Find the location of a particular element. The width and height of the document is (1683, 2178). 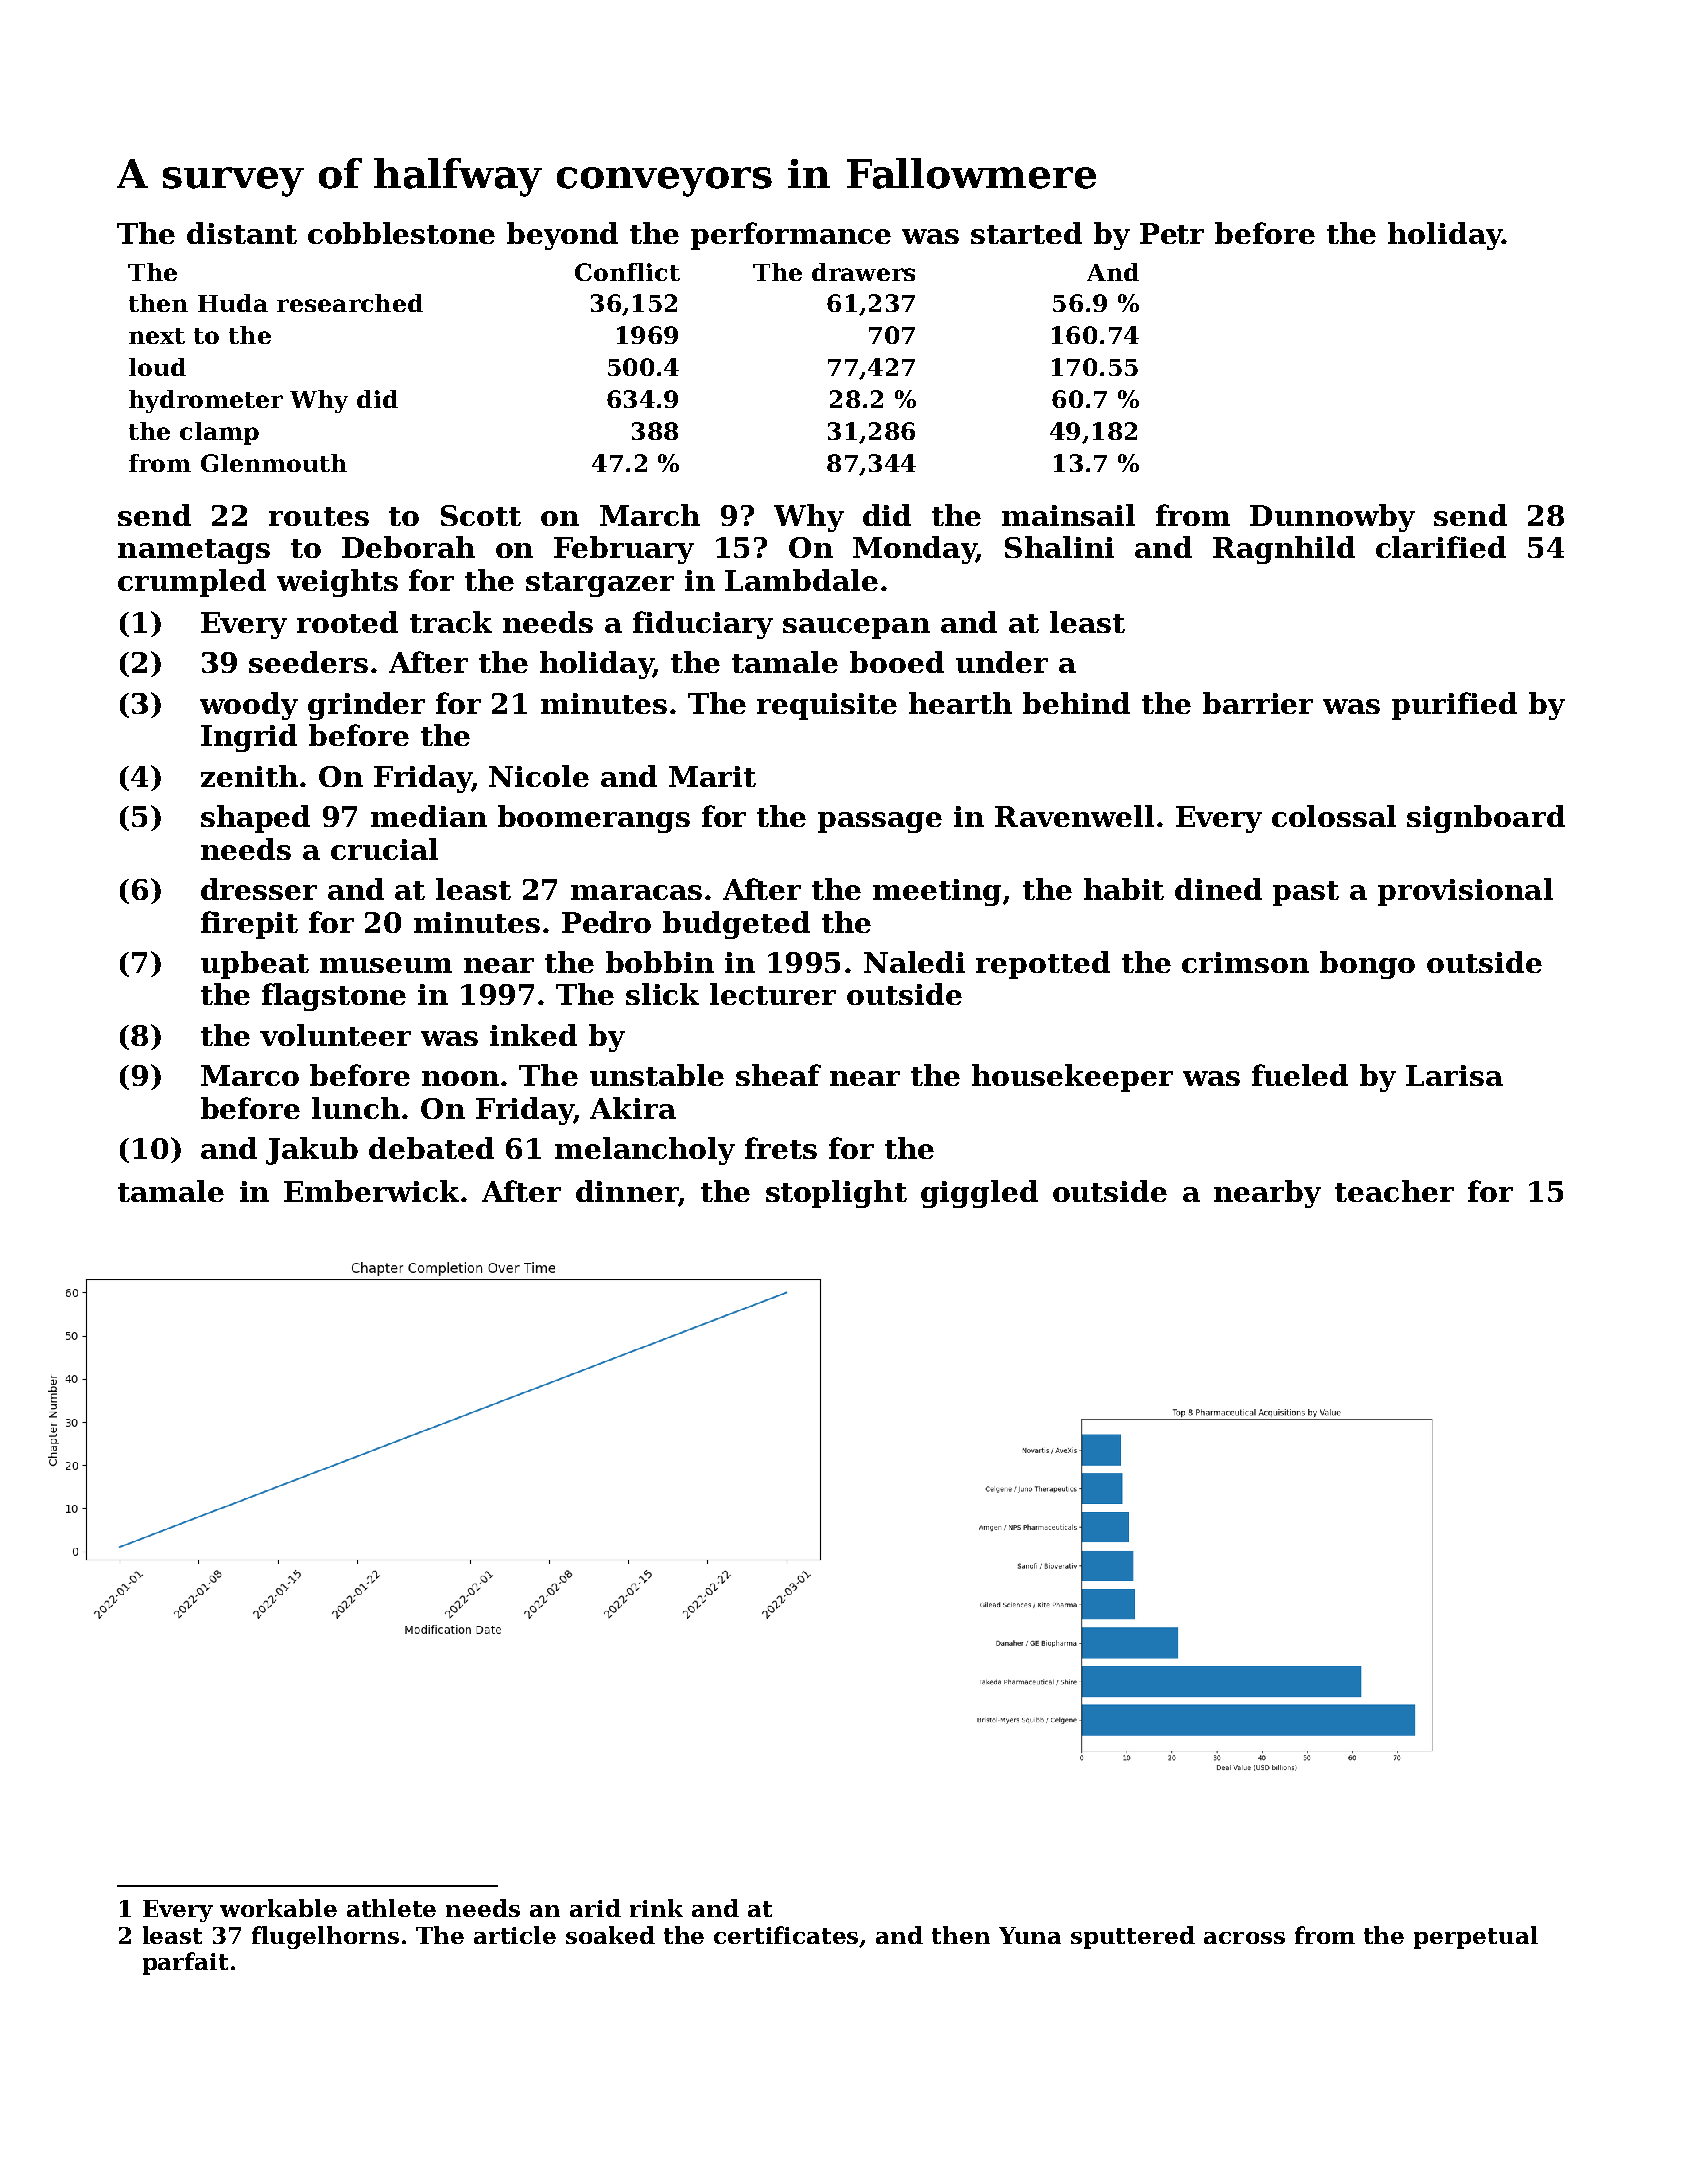

athlete is located at coordinates (391, 1908).
